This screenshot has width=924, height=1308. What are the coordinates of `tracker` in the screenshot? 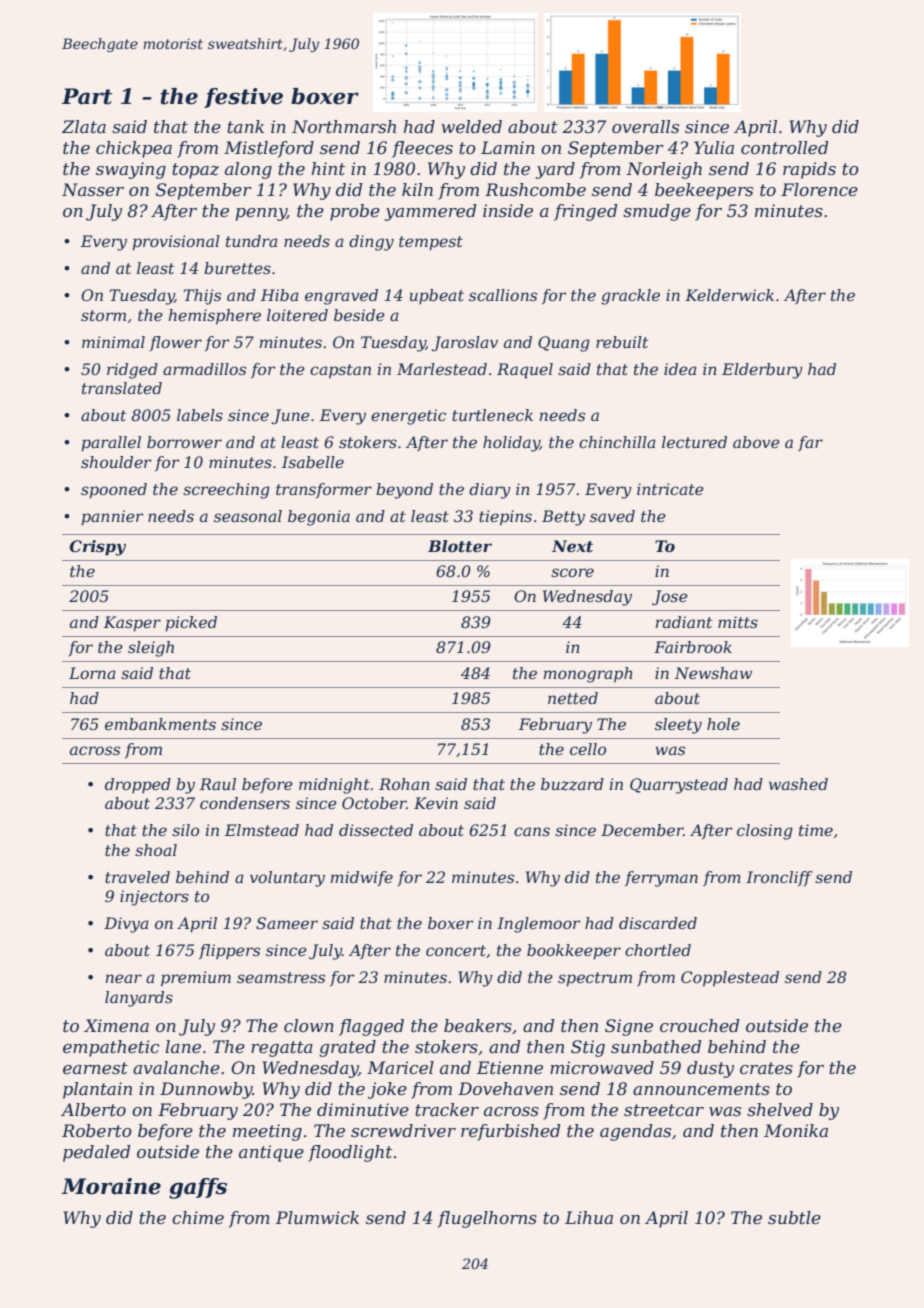 It's located at (447, 1109).
